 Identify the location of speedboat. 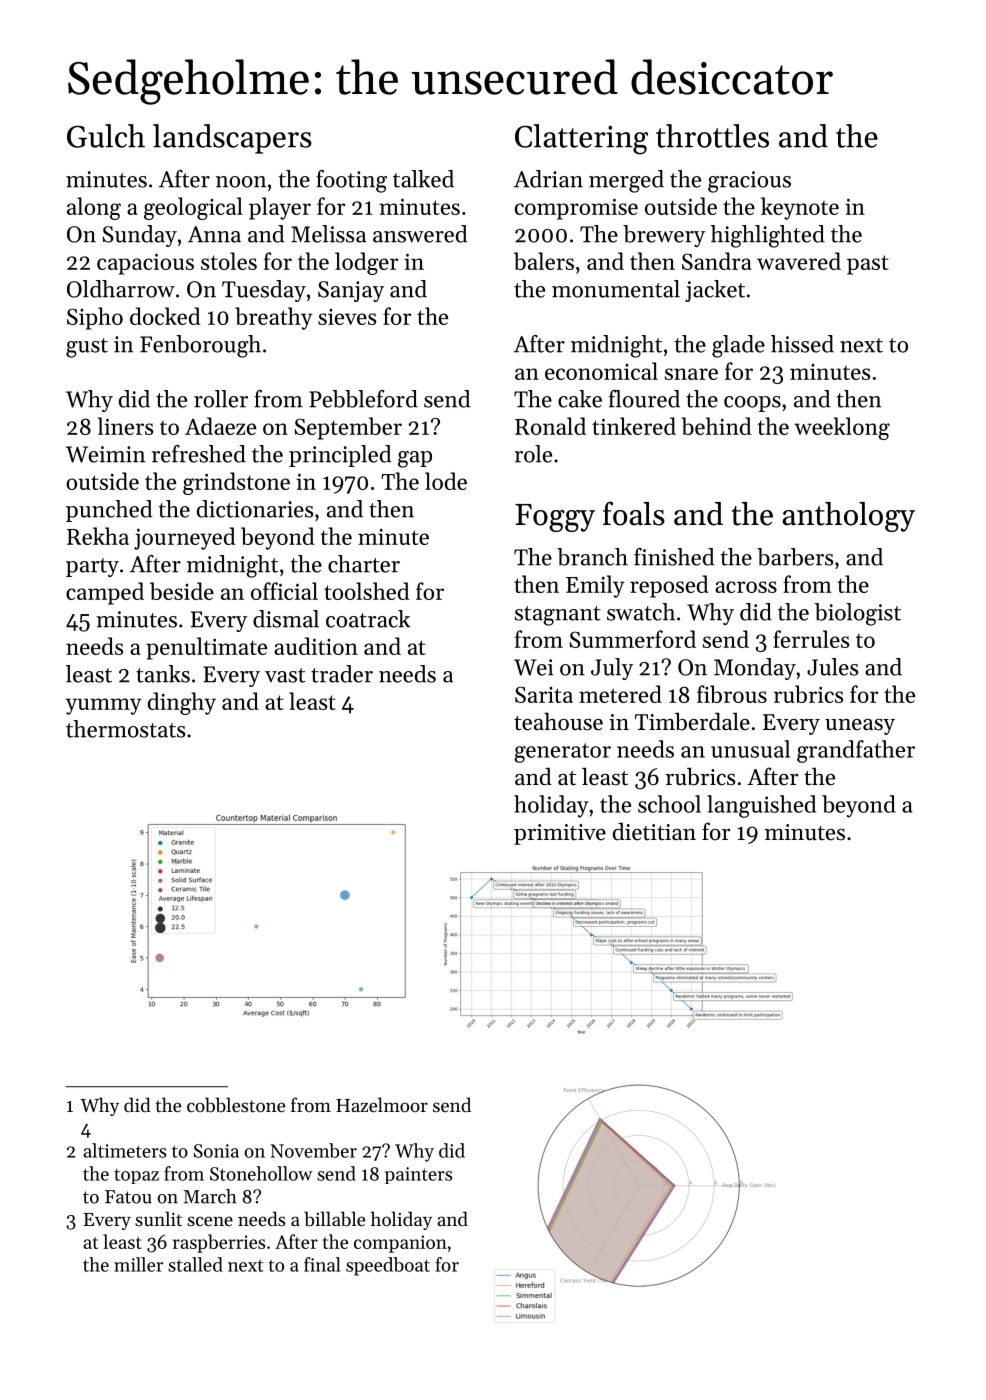
(388, 1266).
